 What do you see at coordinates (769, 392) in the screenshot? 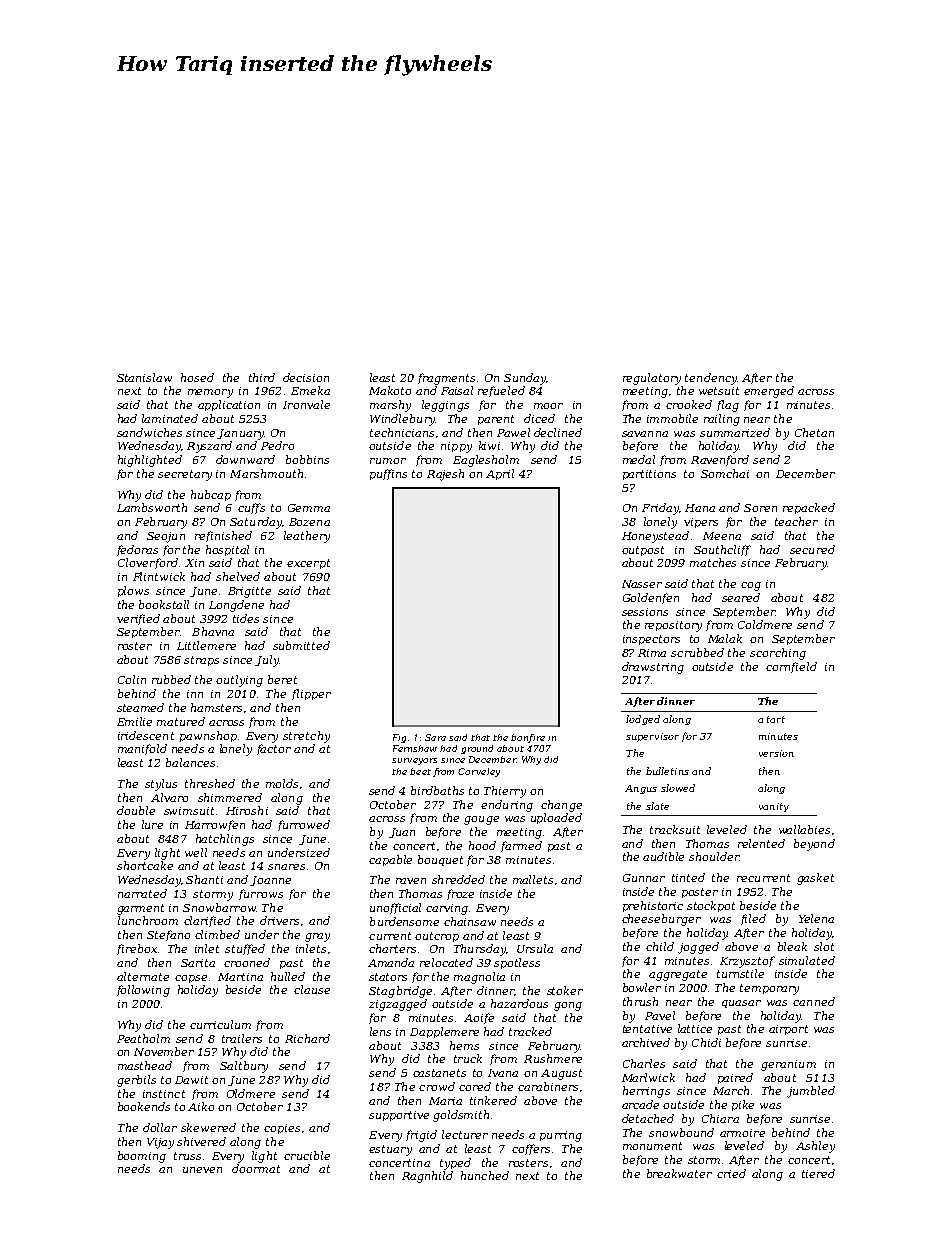
I see `emerged` at bounding box center [769, 392].
